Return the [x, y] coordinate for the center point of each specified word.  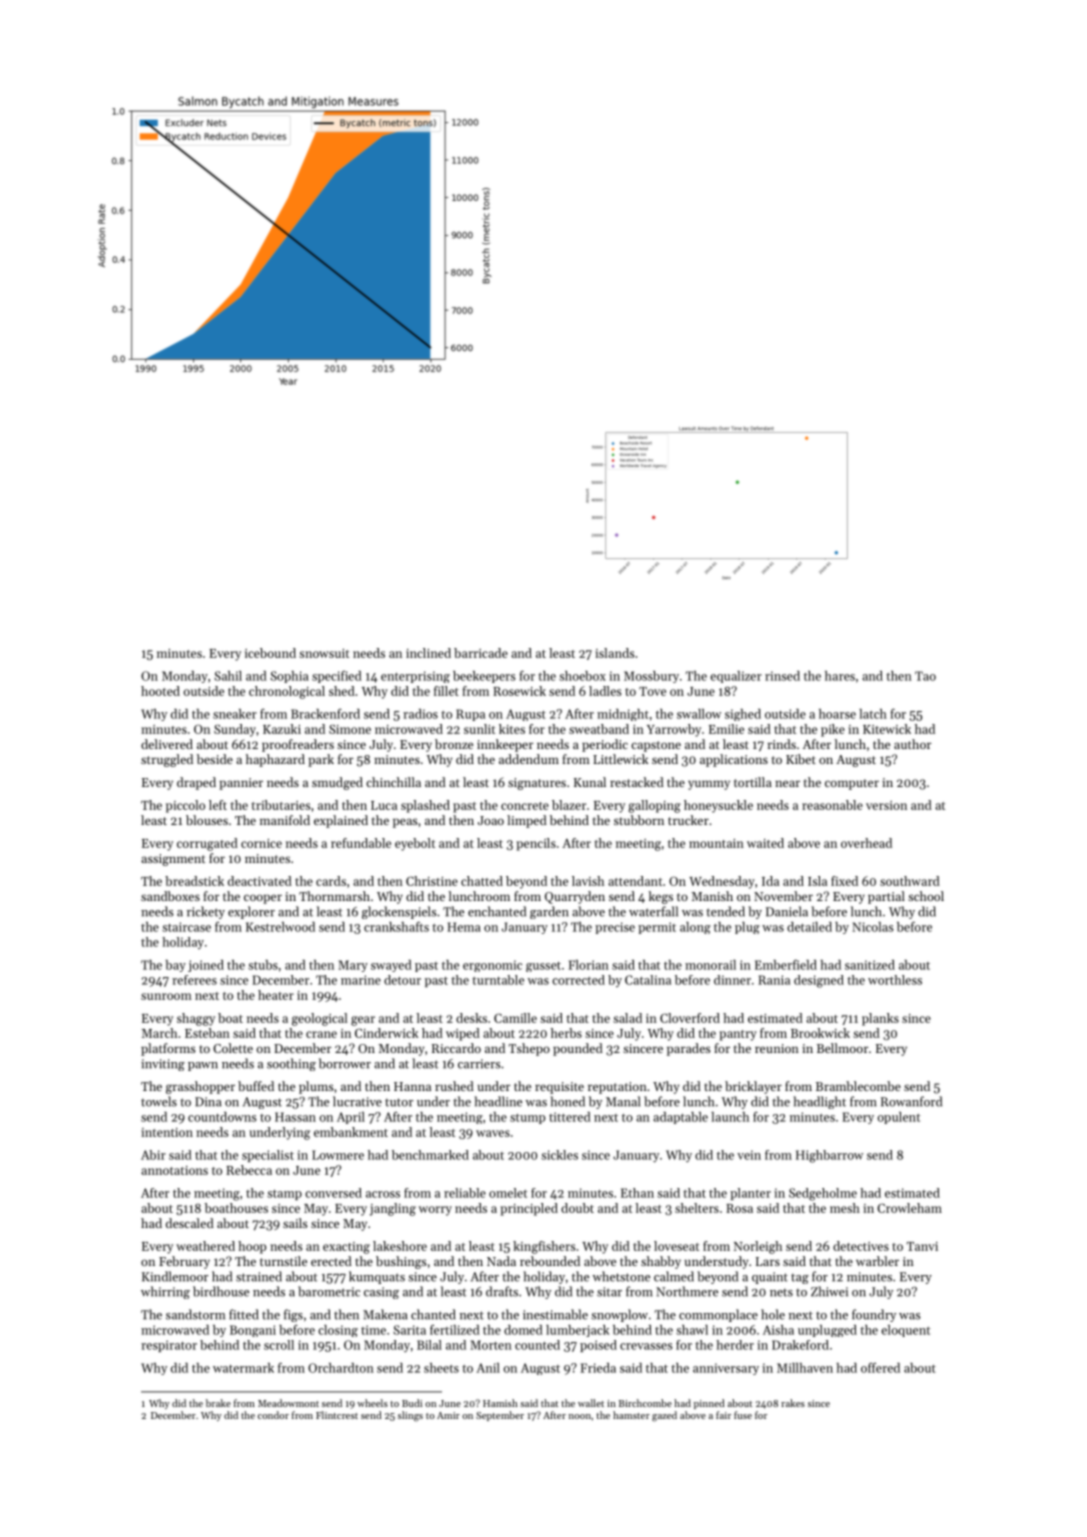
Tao [925, 676]
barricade [481, 653]
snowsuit [324, 653]
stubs [263, 965]
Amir [448, 1415]
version [886, 805]
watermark [243, 1368]
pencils [536, 844]
